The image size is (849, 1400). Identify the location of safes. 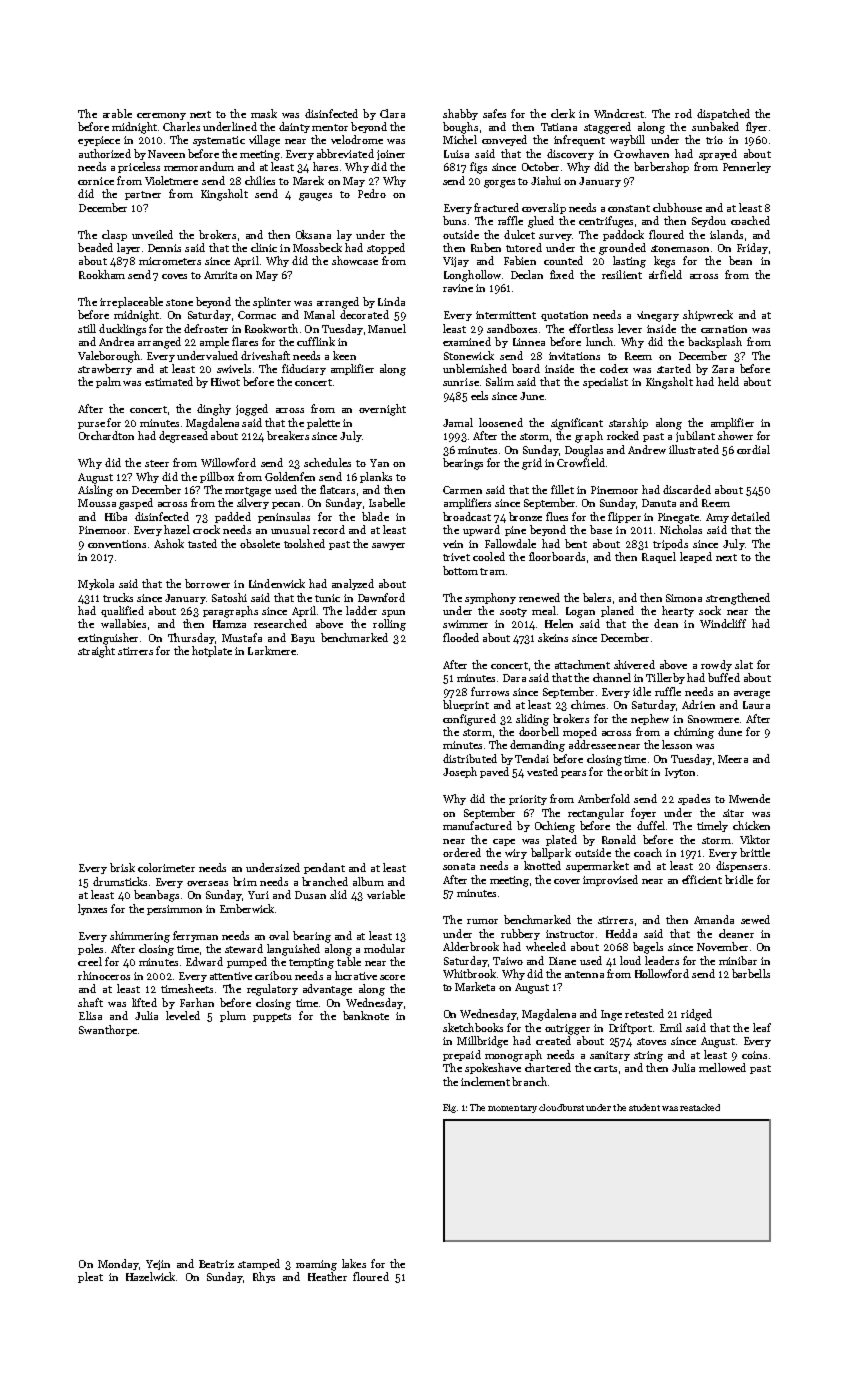
(494, 113).
